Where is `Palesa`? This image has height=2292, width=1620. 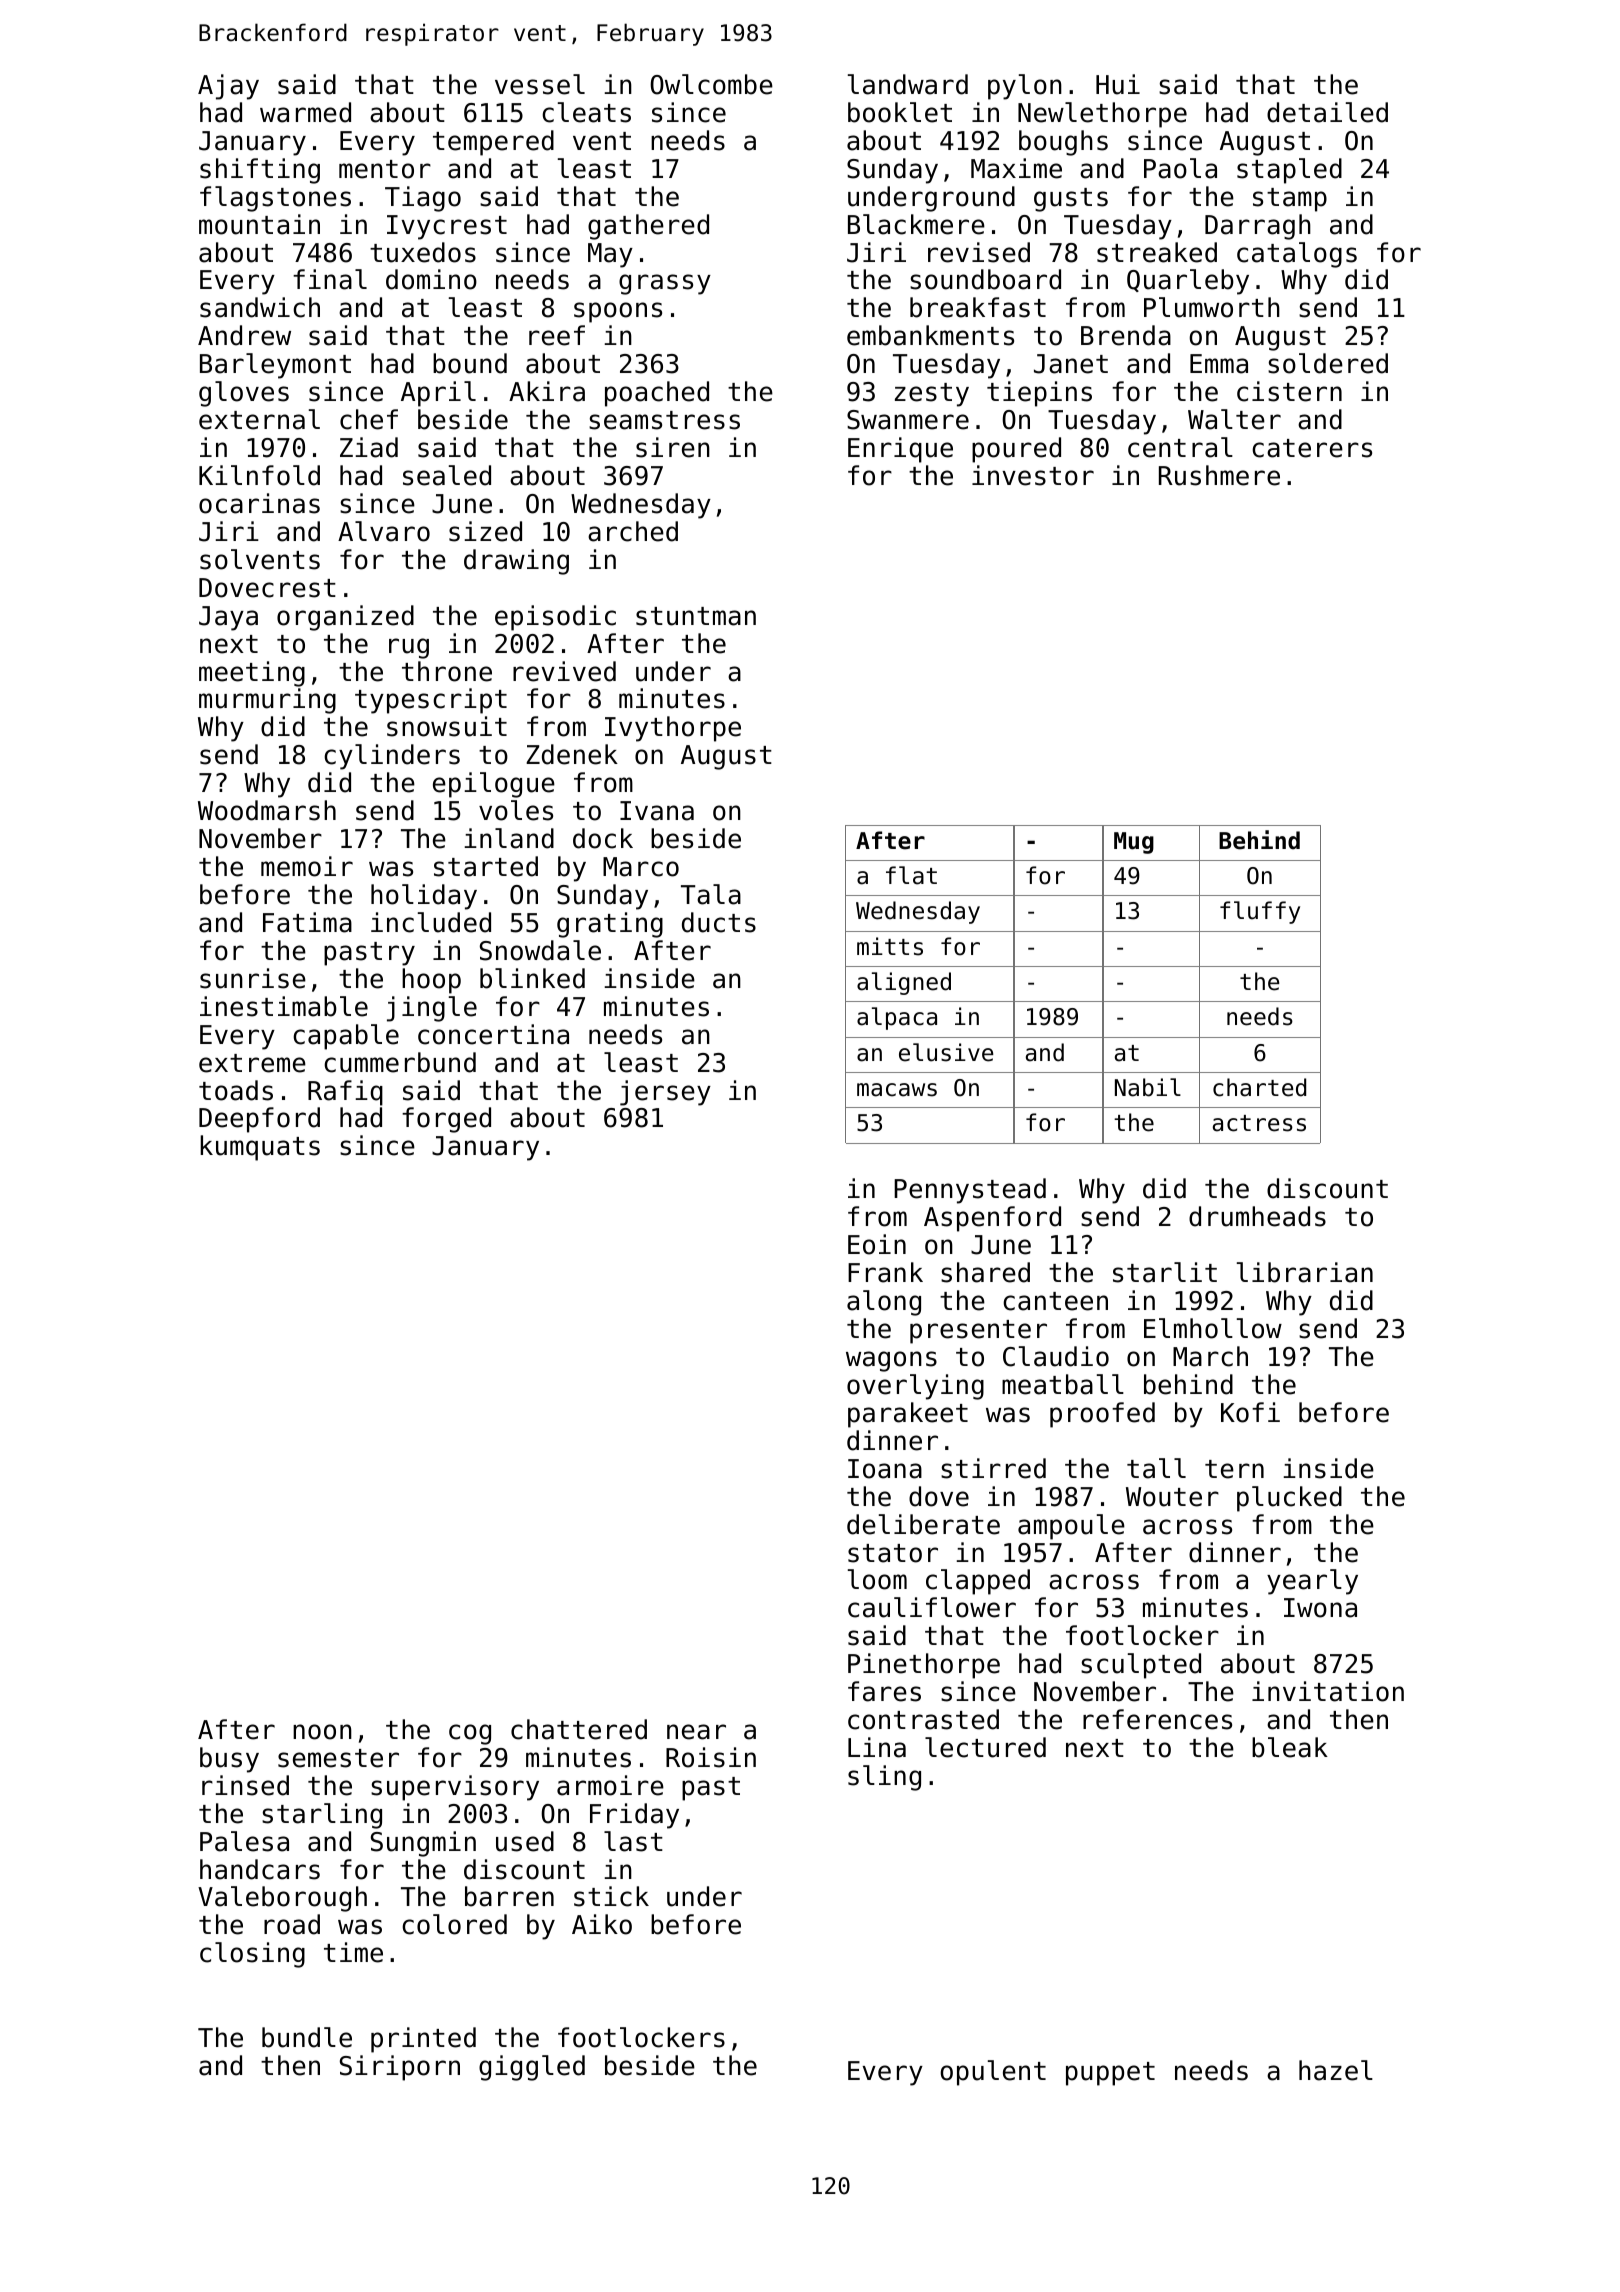
Palesa is located at coordinates (244, 1841).
